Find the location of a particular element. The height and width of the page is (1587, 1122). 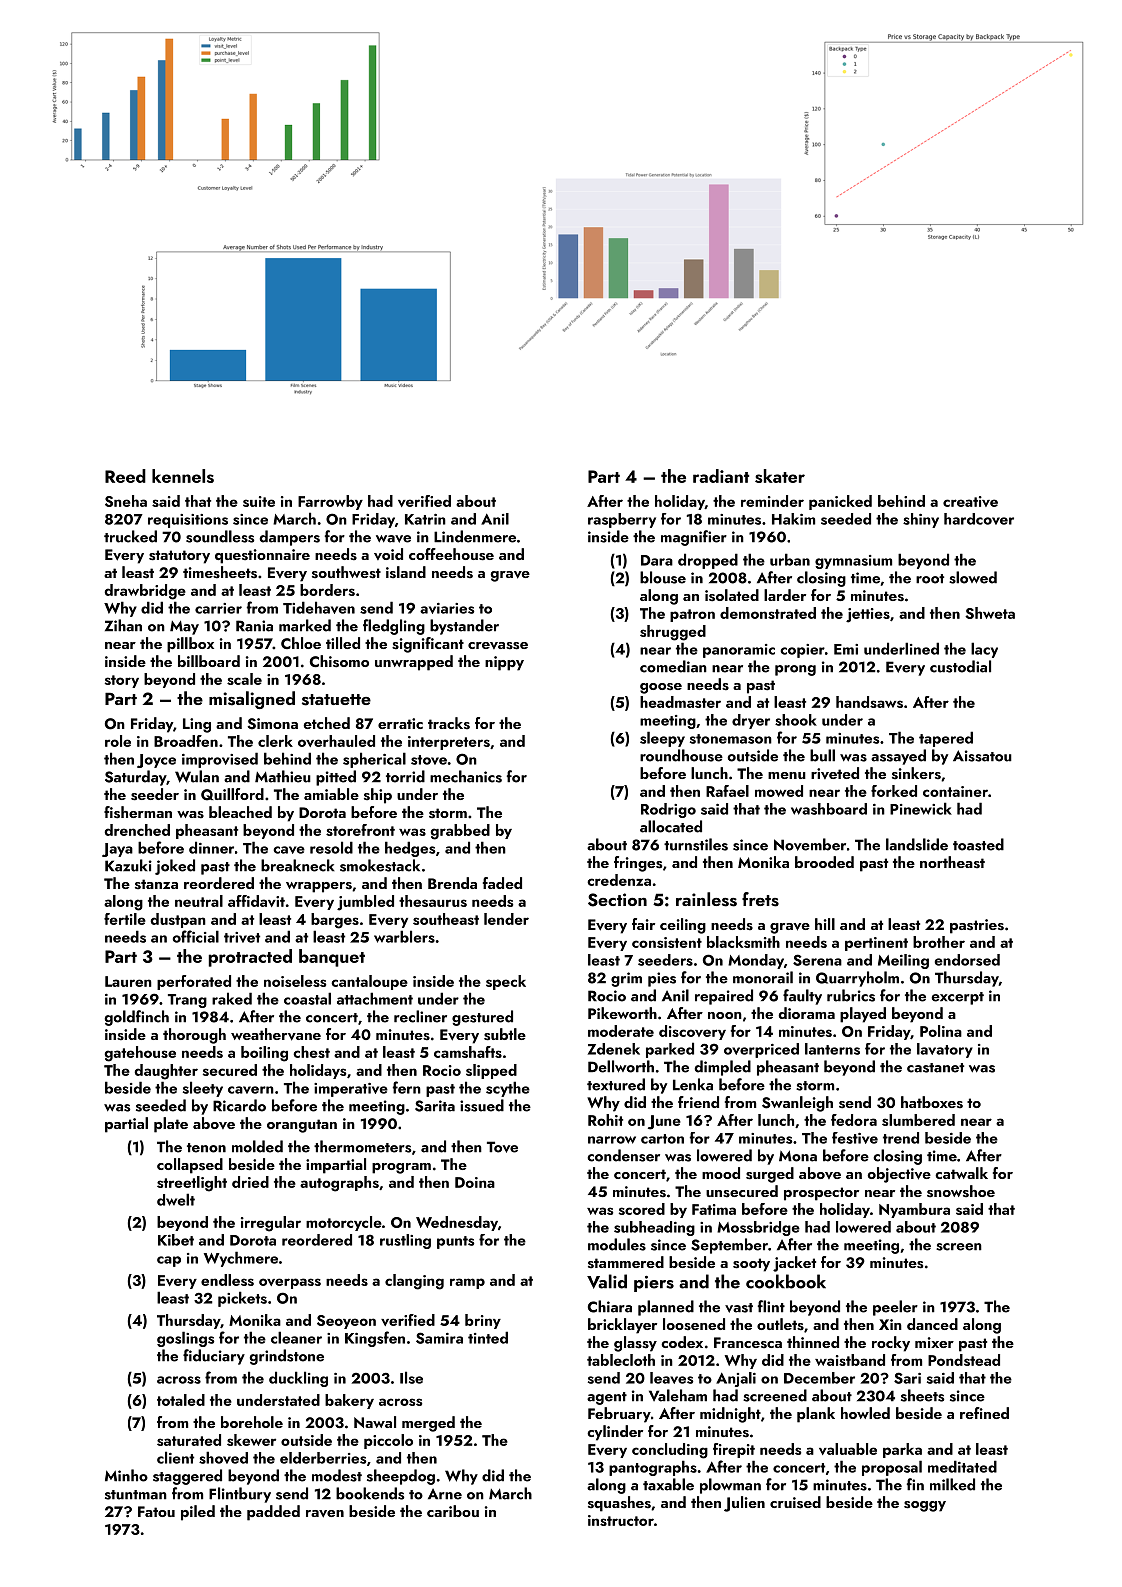

goose is located at coordinates (661, 688).
